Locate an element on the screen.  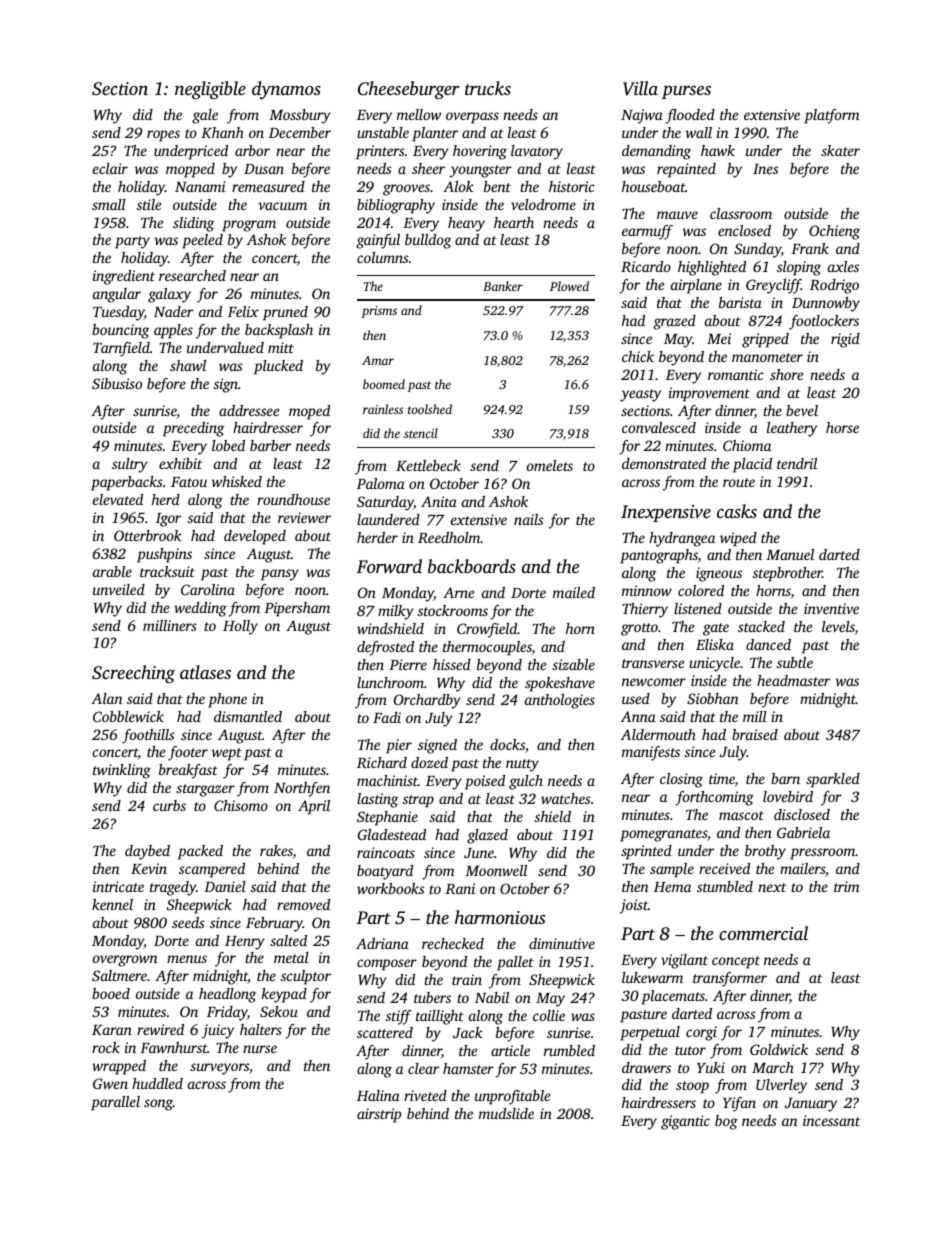
reviewer is located at coordinates (304, 517).
